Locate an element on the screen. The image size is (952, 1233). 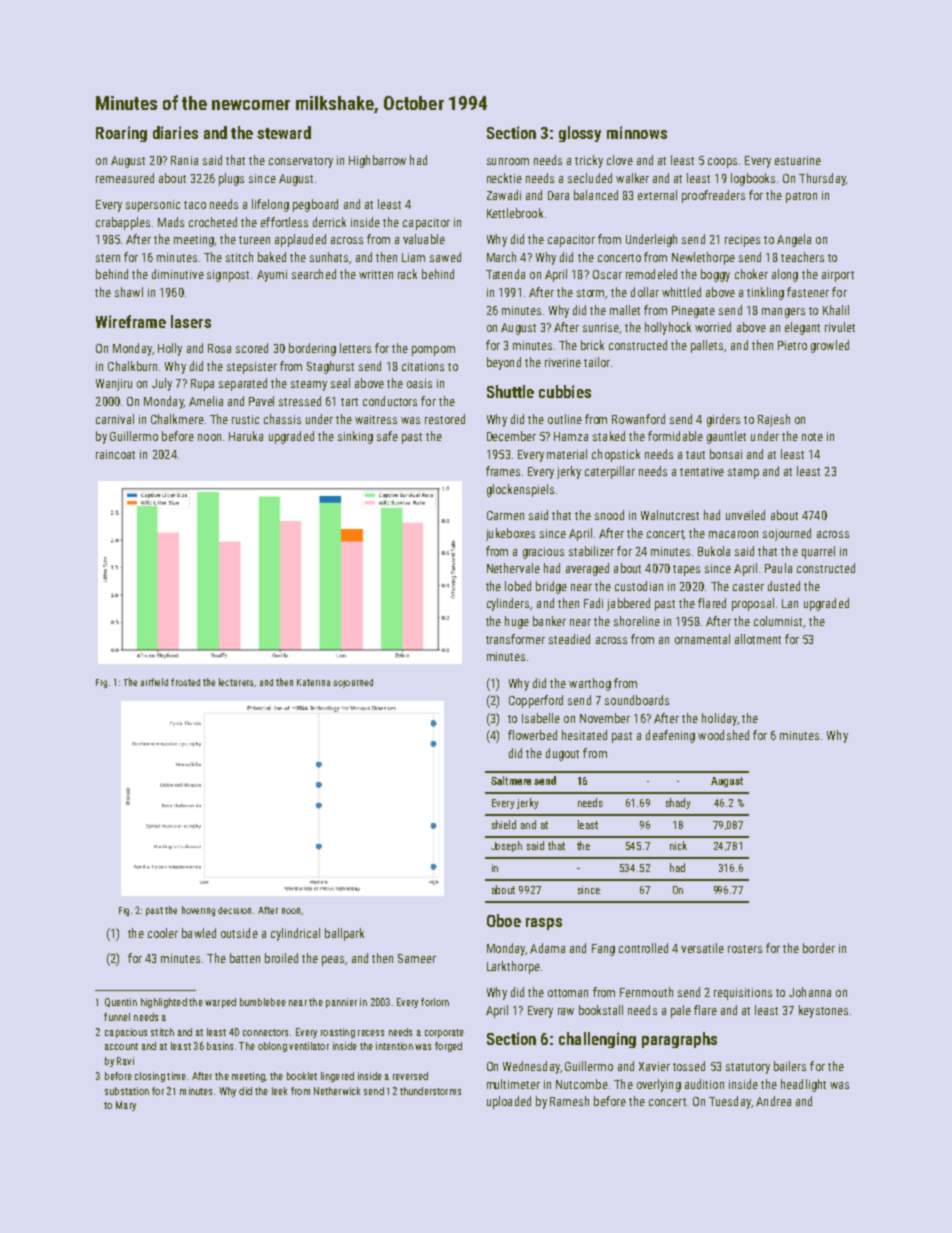
transformer is located at coordinates (515, 639).
